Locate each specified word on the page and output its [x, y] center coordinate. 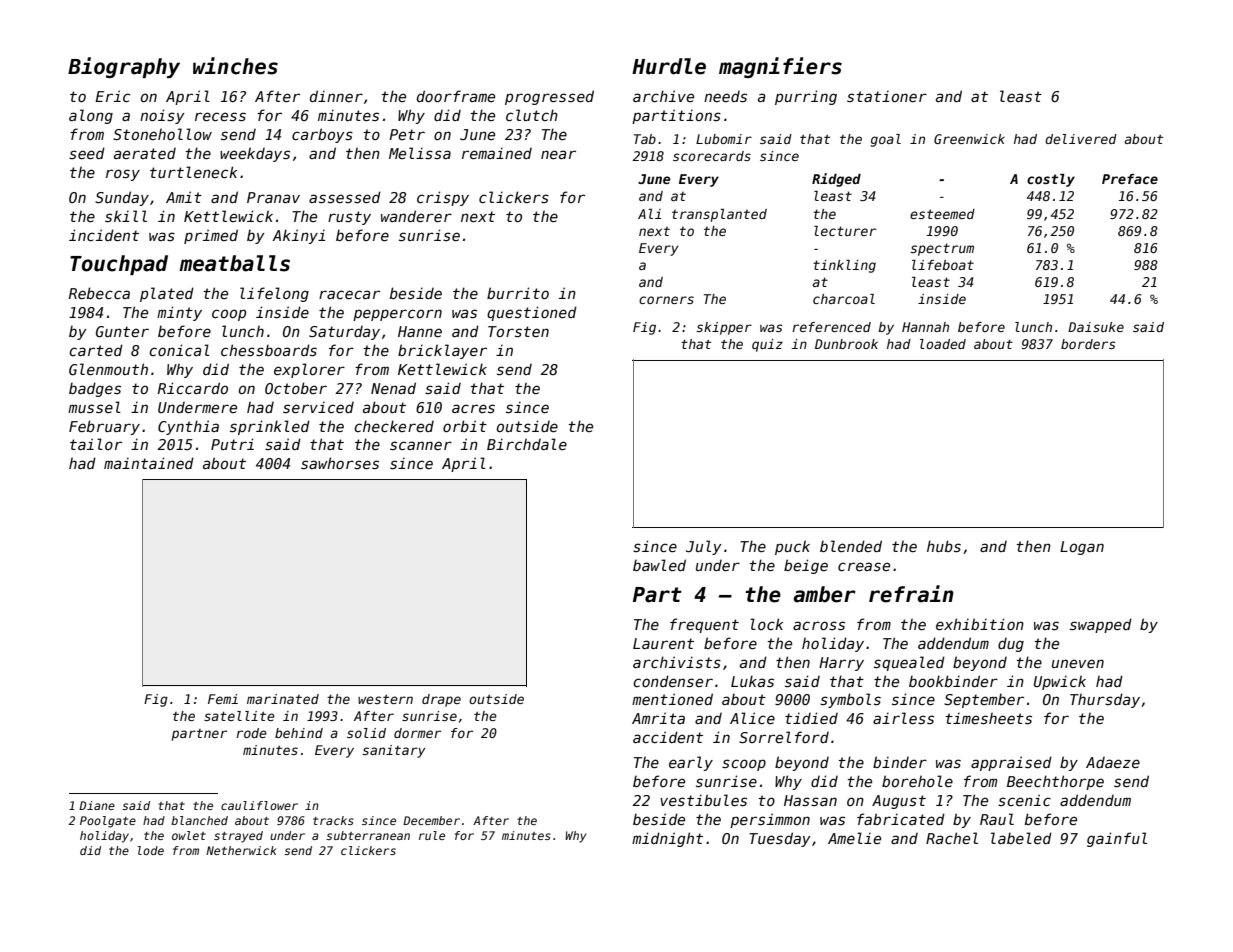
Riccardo [193, 388]
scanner [421, 445]
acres [473, 408]
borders [1088, 344]
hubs [944, 546]
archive [663, 96]
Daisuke [1096, 327]
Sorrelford [784, 737]
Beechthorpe [1055, 782]
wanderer [416, 216]
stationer [887, 96]
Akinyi [298, 236]
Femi [223, 699]
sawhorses [340, 463]
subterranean [368, 835]
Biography [124, 67]
